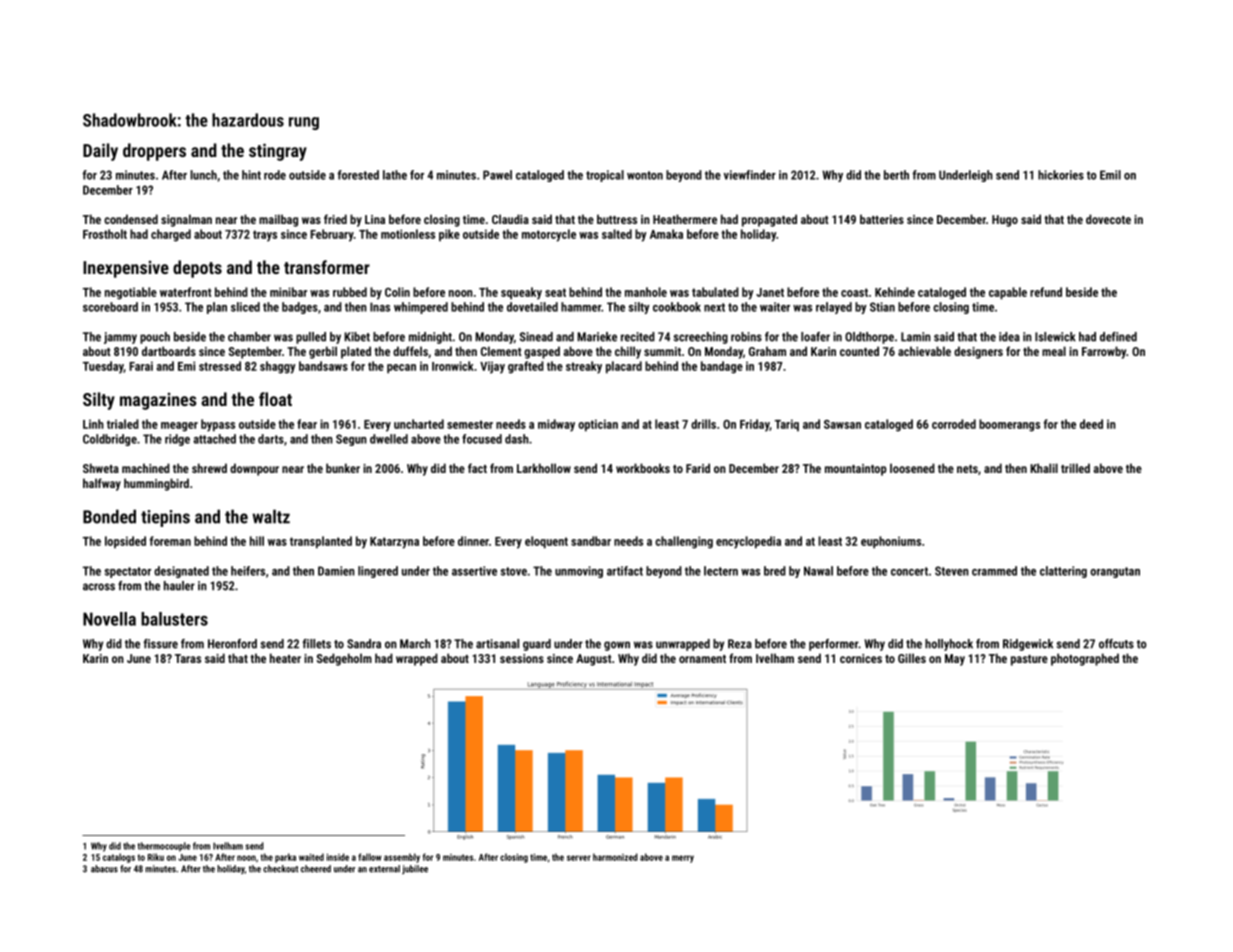 Image resolution: width=1233 pixels, height=952 pixels. Describe the element at coordinates (316, 869) in the page. I see `cheered` at that location.
